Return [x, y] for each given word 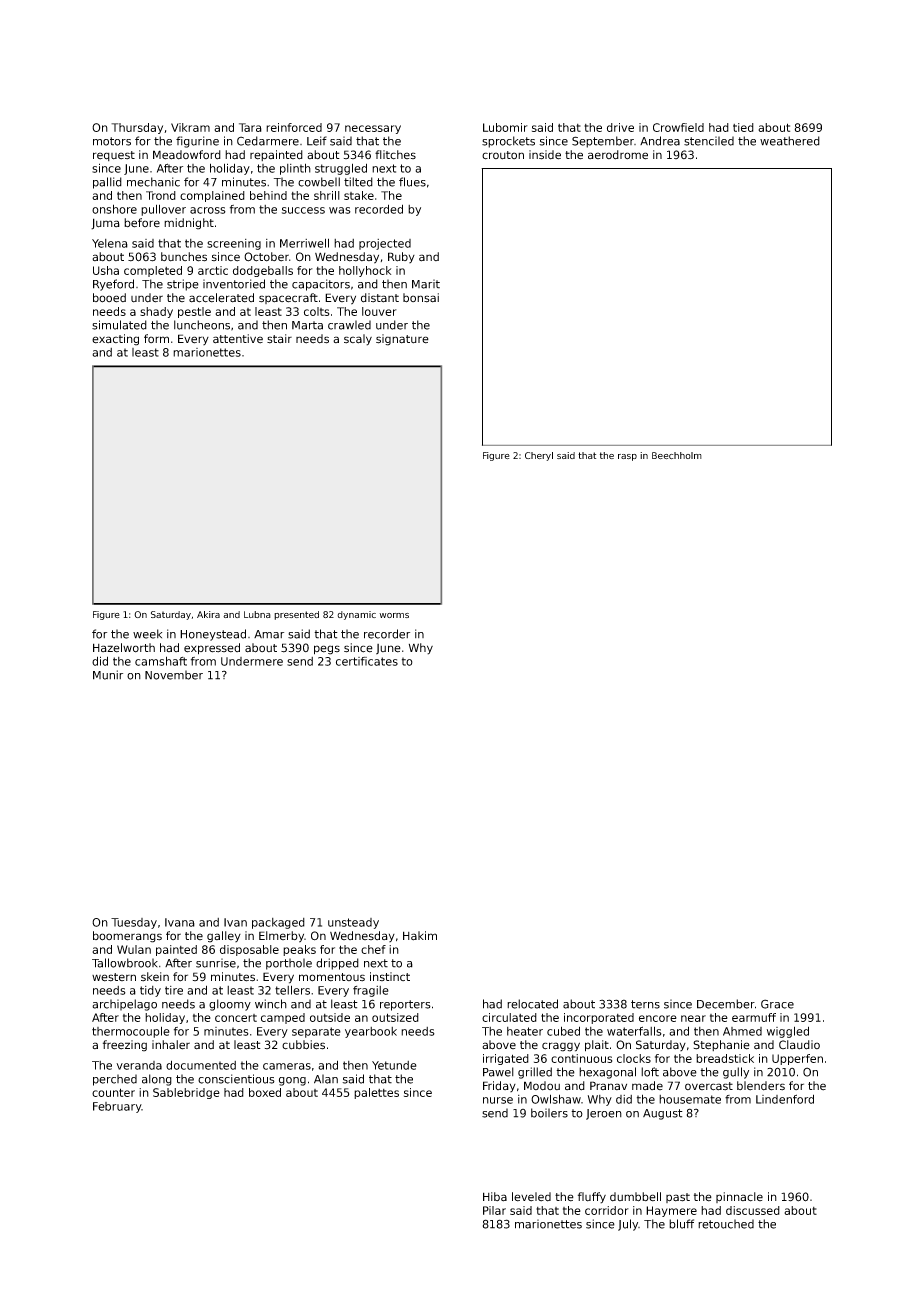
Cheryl [539, 456]
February [117, 1107]
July [628, 1225]
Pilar [494, 1210]
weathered [790, 141]
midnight [189, 224]
